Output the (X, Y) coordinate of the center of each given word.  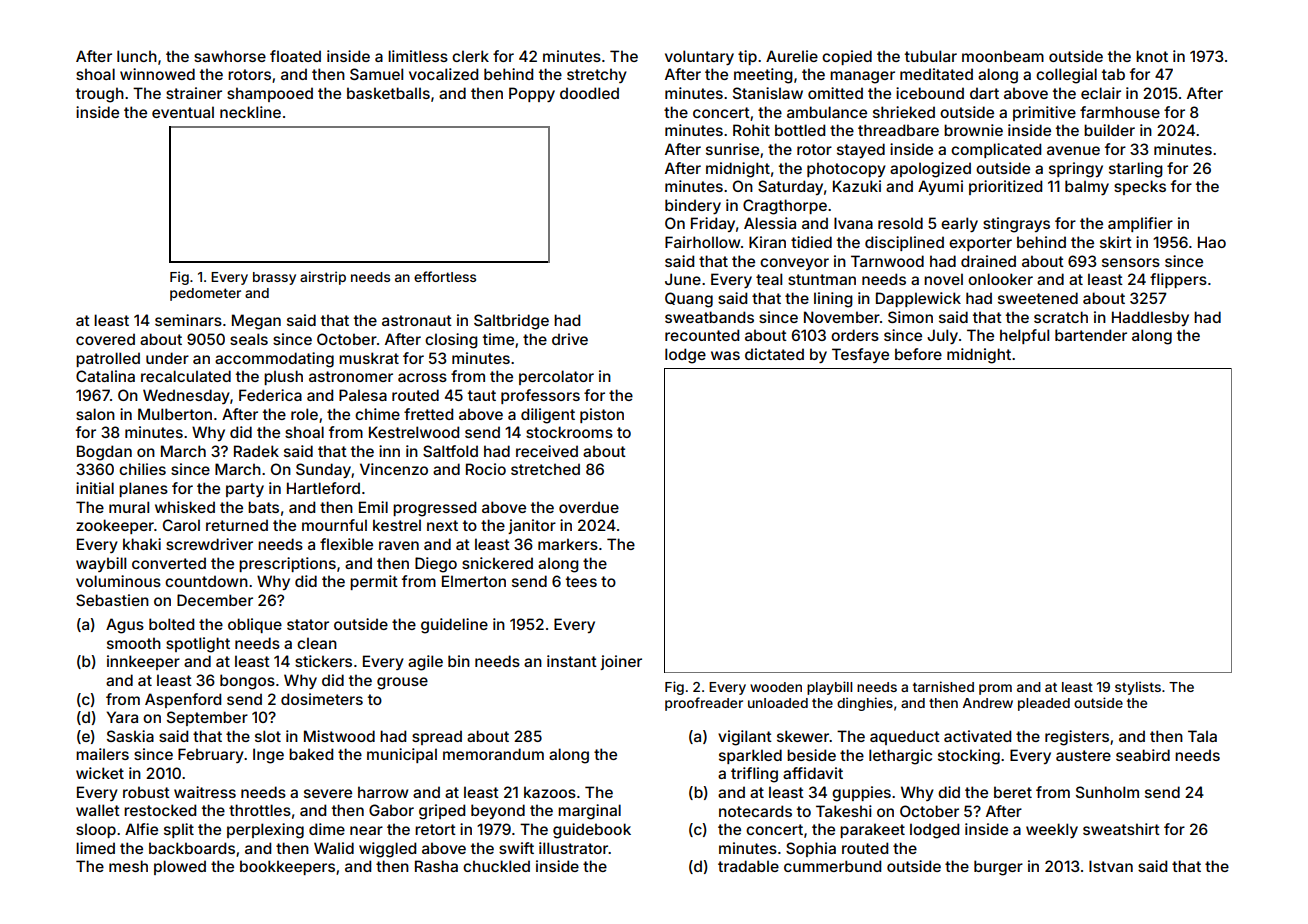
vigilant (745, 738)
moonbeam (1003, 56)
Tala (1202, 736)
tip (747, 57)
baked (311, 754)
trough (100, 95)
